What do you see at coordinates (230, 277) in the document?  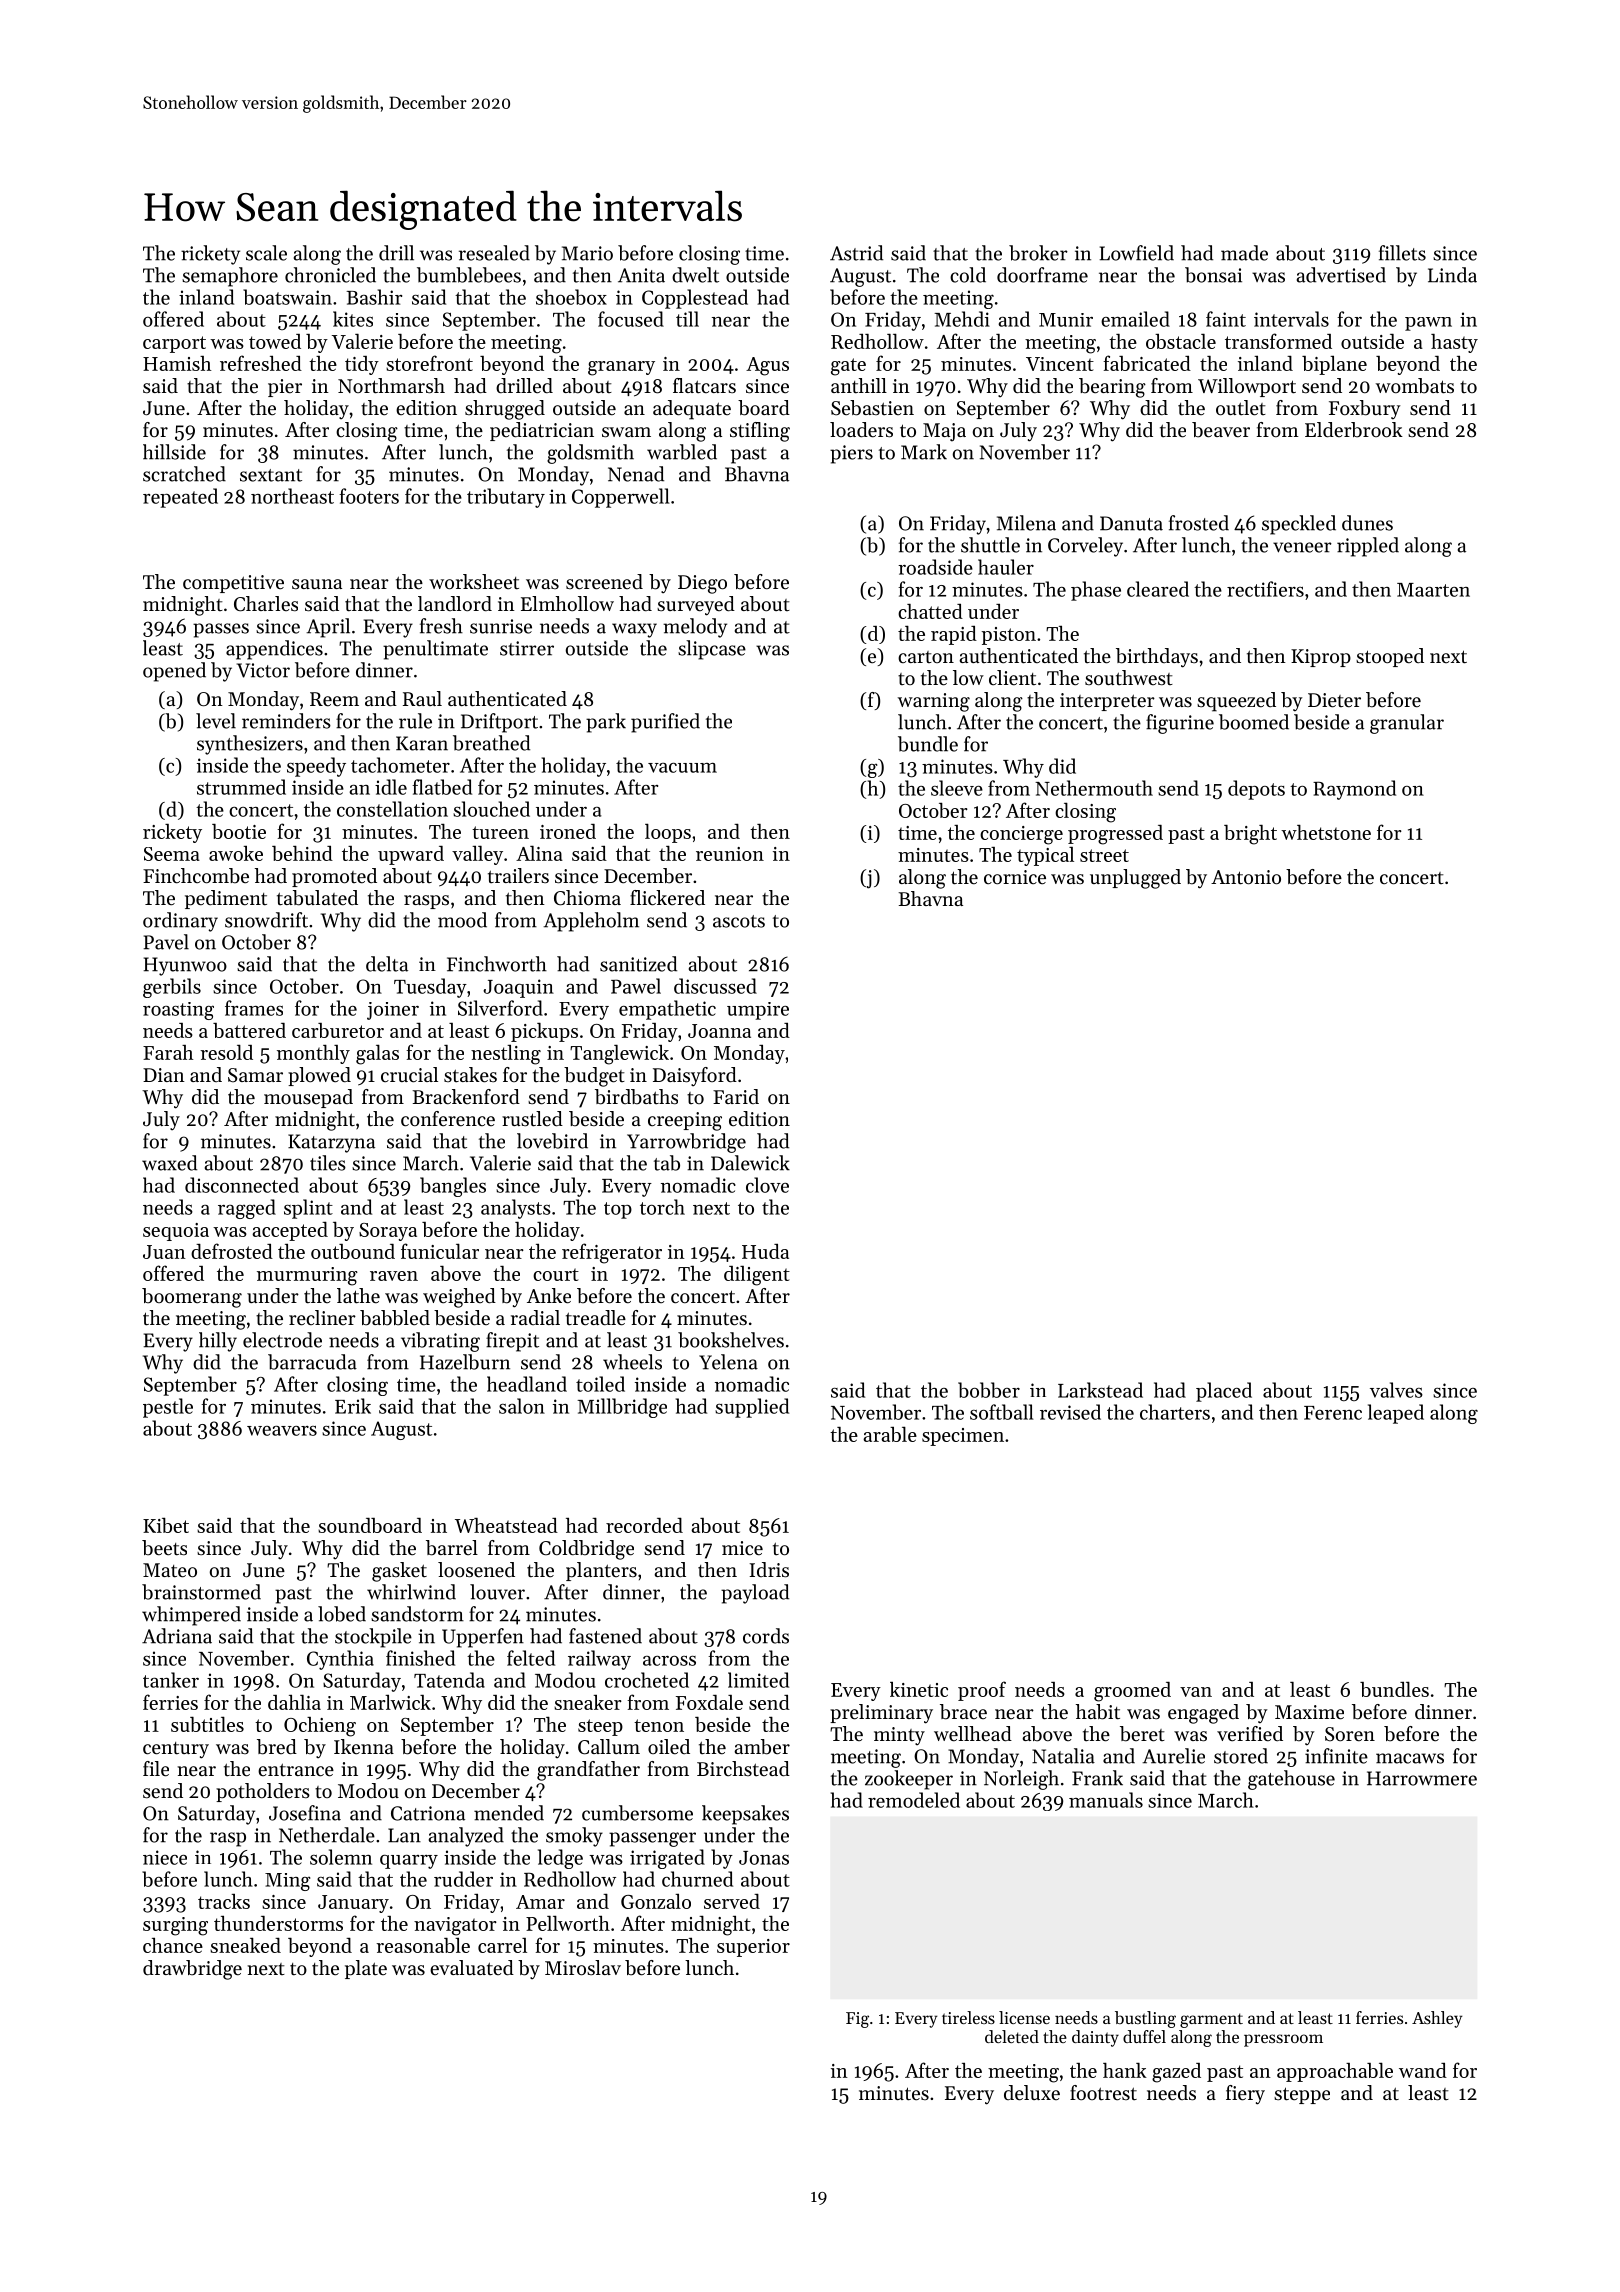 I see `semaphore` at bounding box center [230, 277].
